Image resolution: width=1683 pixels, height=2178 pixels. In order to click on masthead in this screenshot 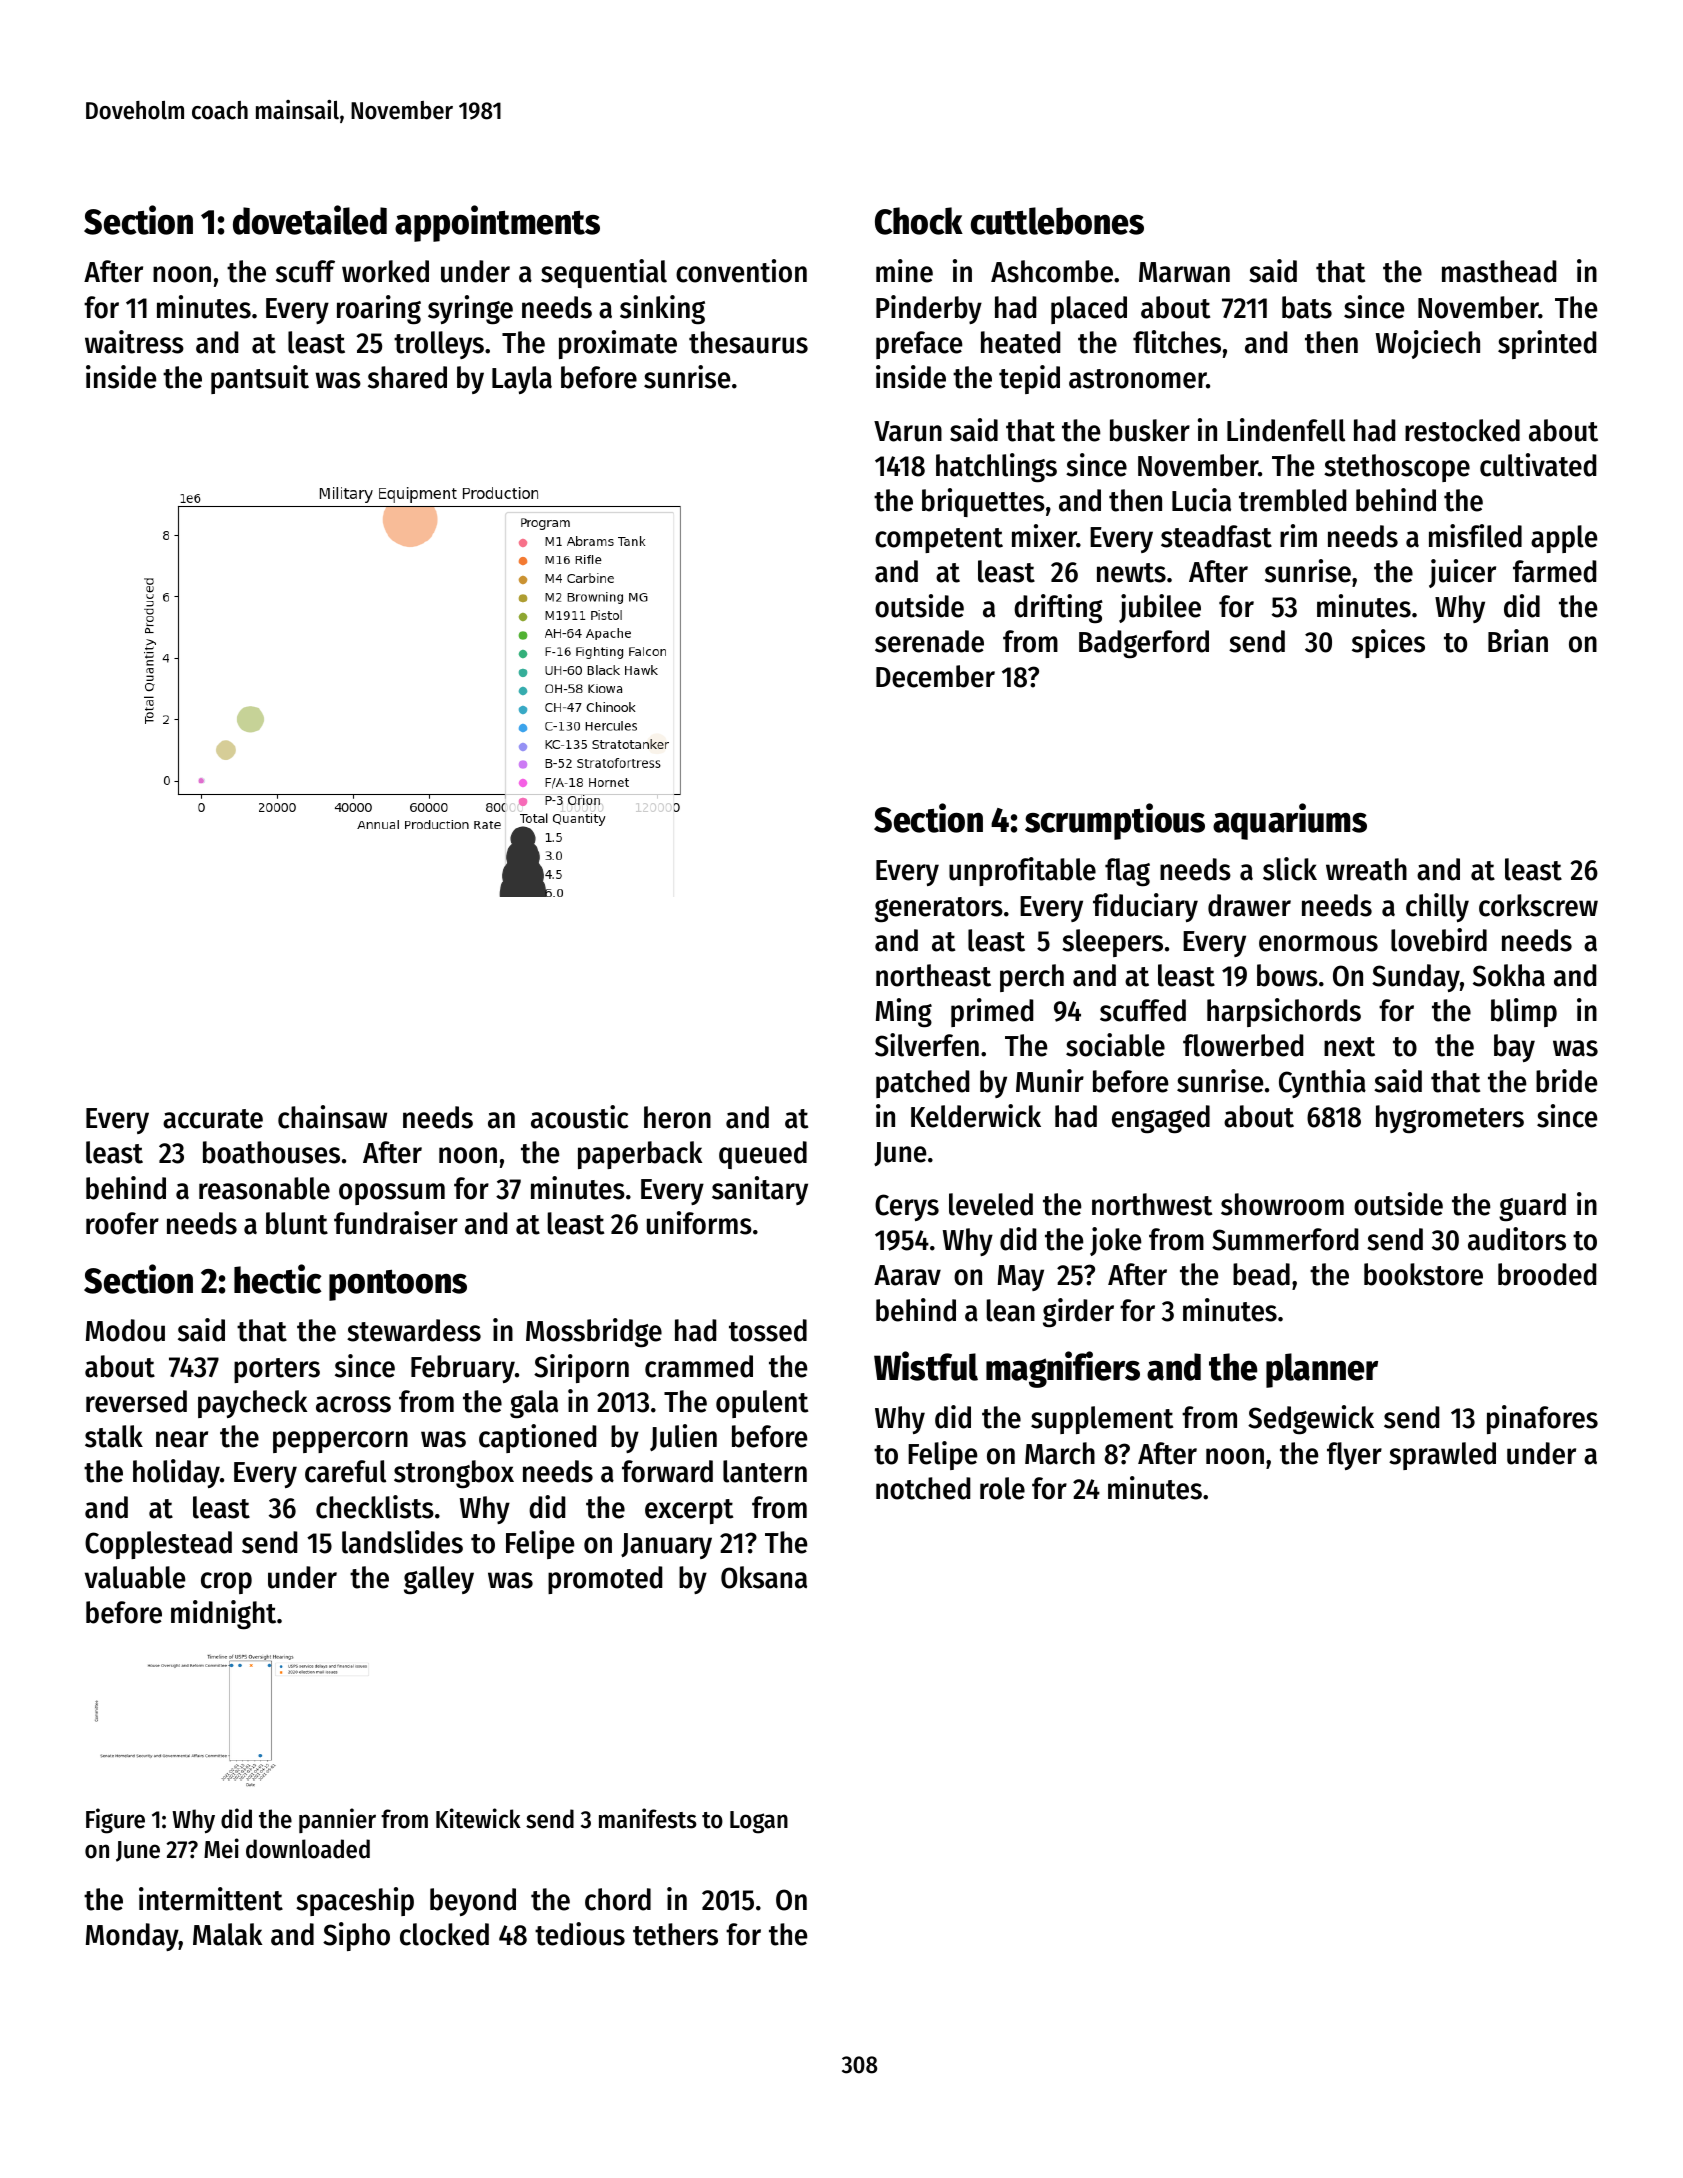, I will do `click(1499, 271)`.
